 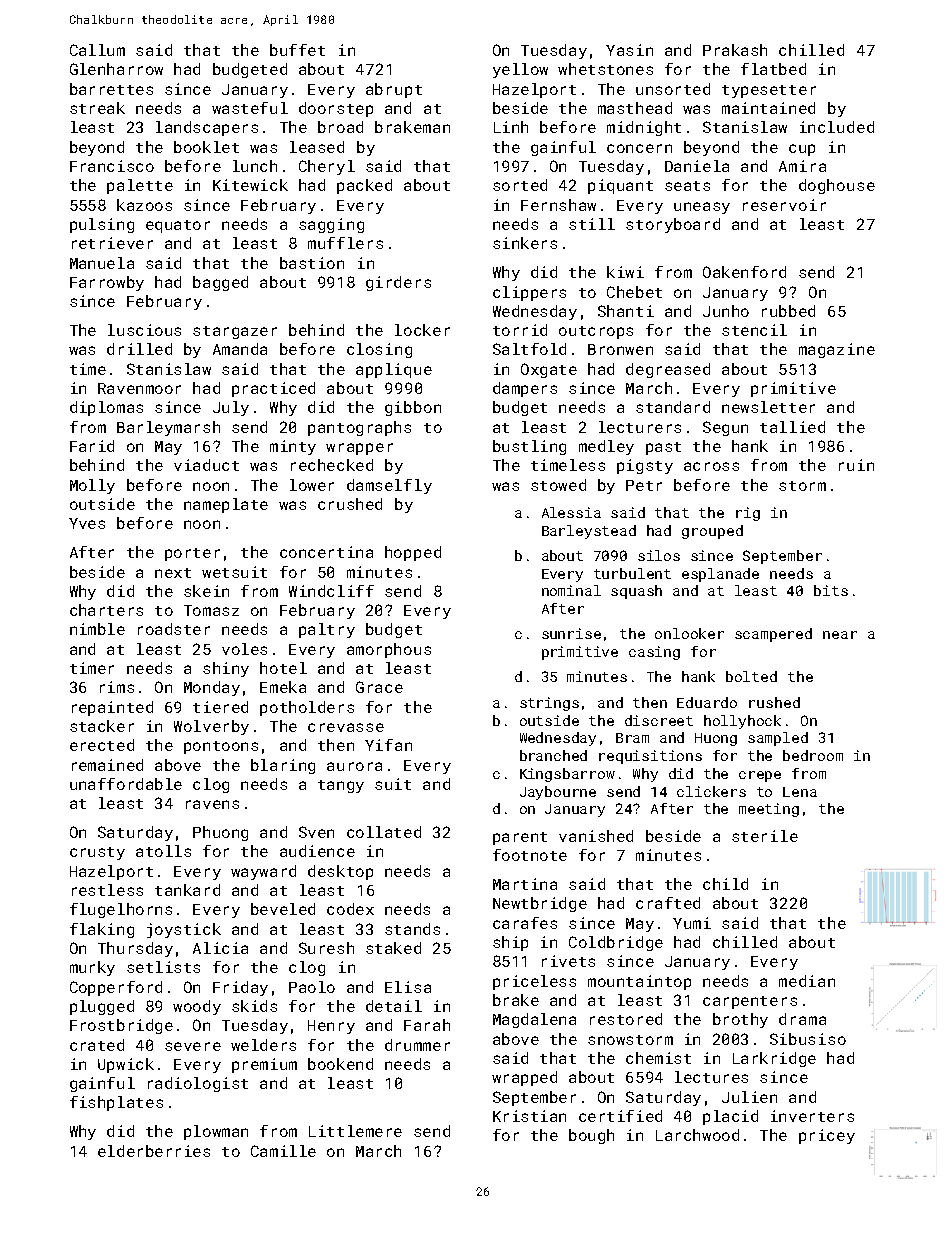 I want to click on Yifan, so click(x=388, y=745).
